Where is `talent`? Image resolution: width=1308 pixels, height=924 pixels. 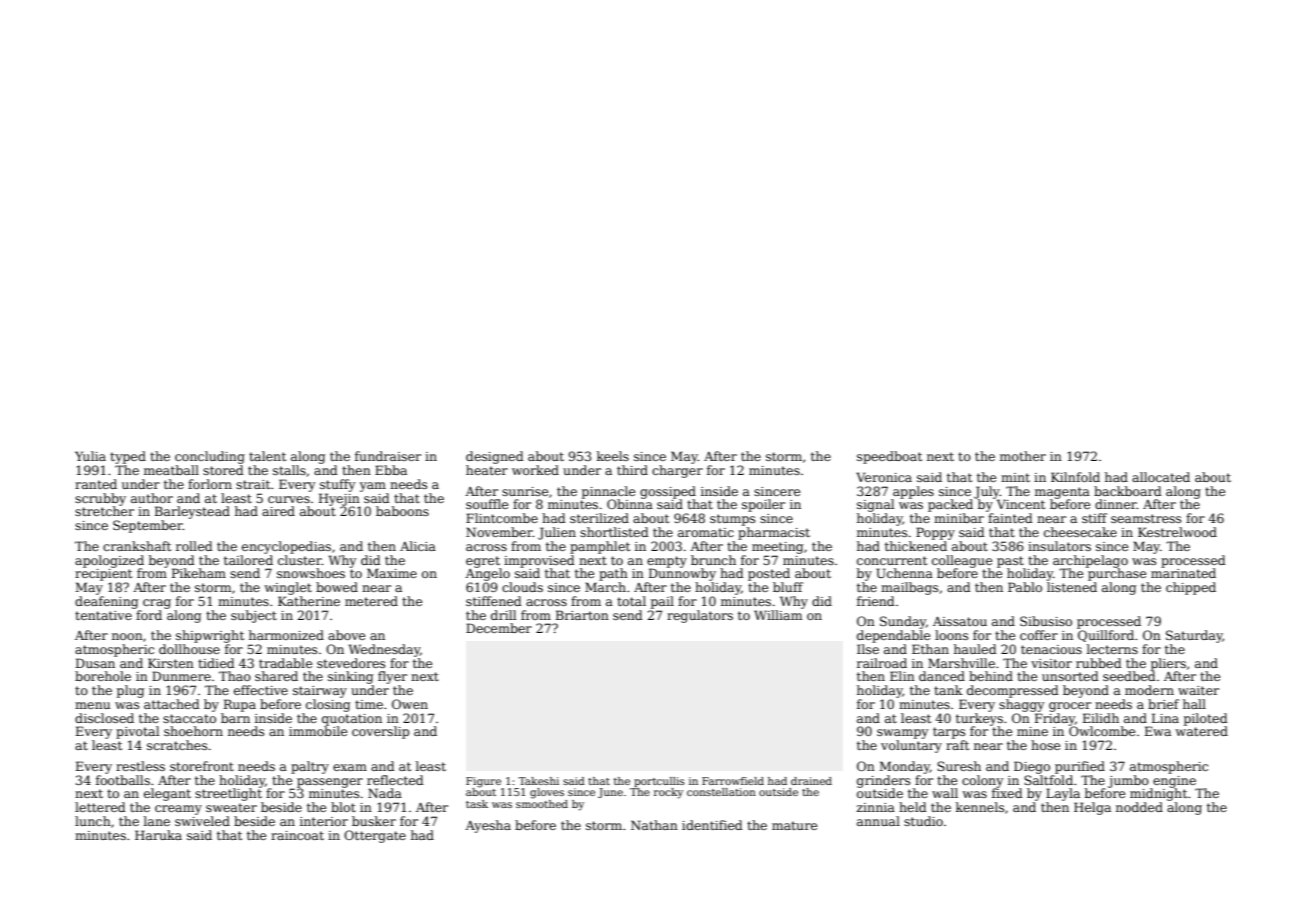
talent is located at coordinates (267, 456).
